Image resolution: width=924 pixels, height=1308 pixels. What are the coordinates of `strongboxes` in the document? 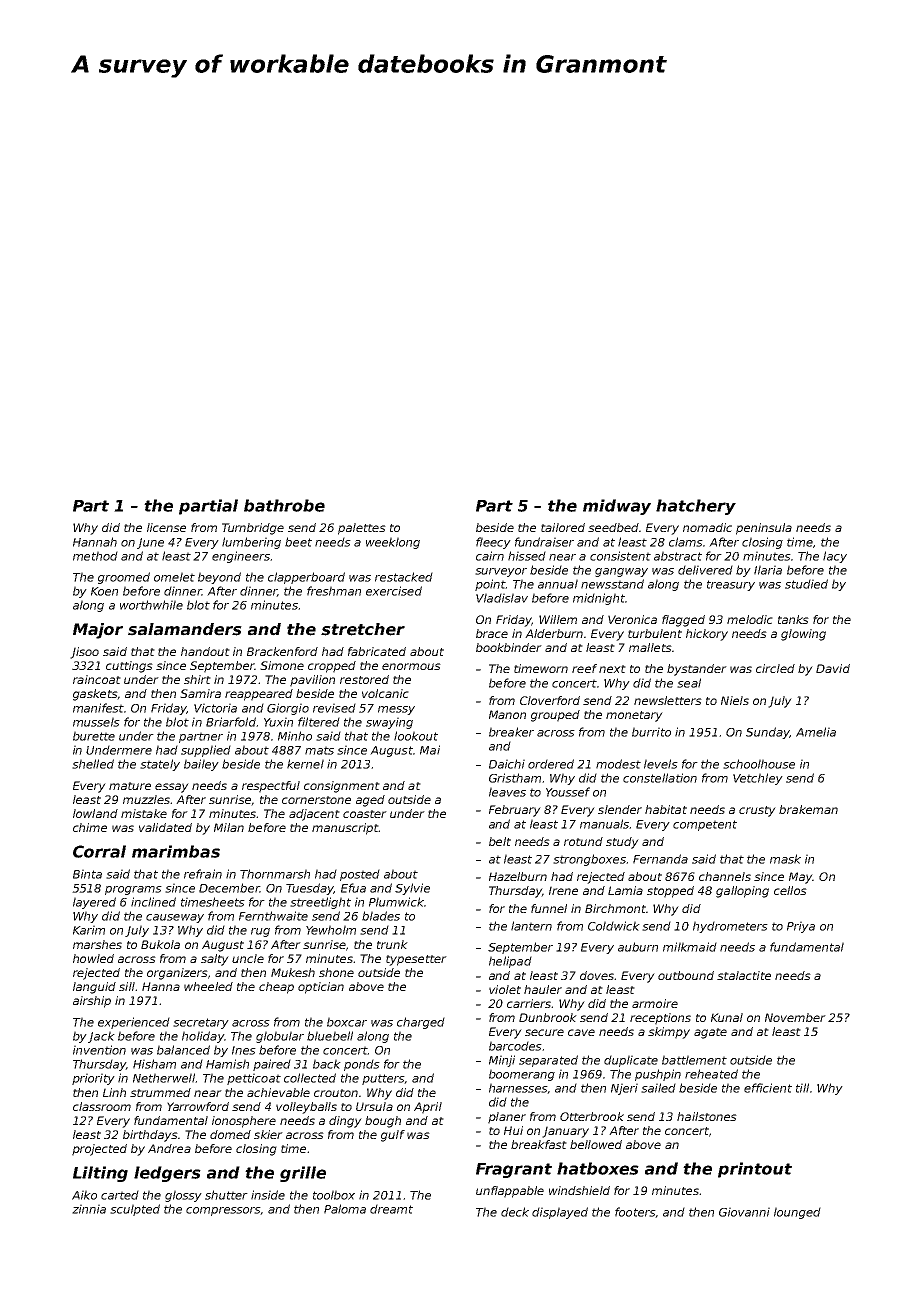 It's located at (589, 860).
